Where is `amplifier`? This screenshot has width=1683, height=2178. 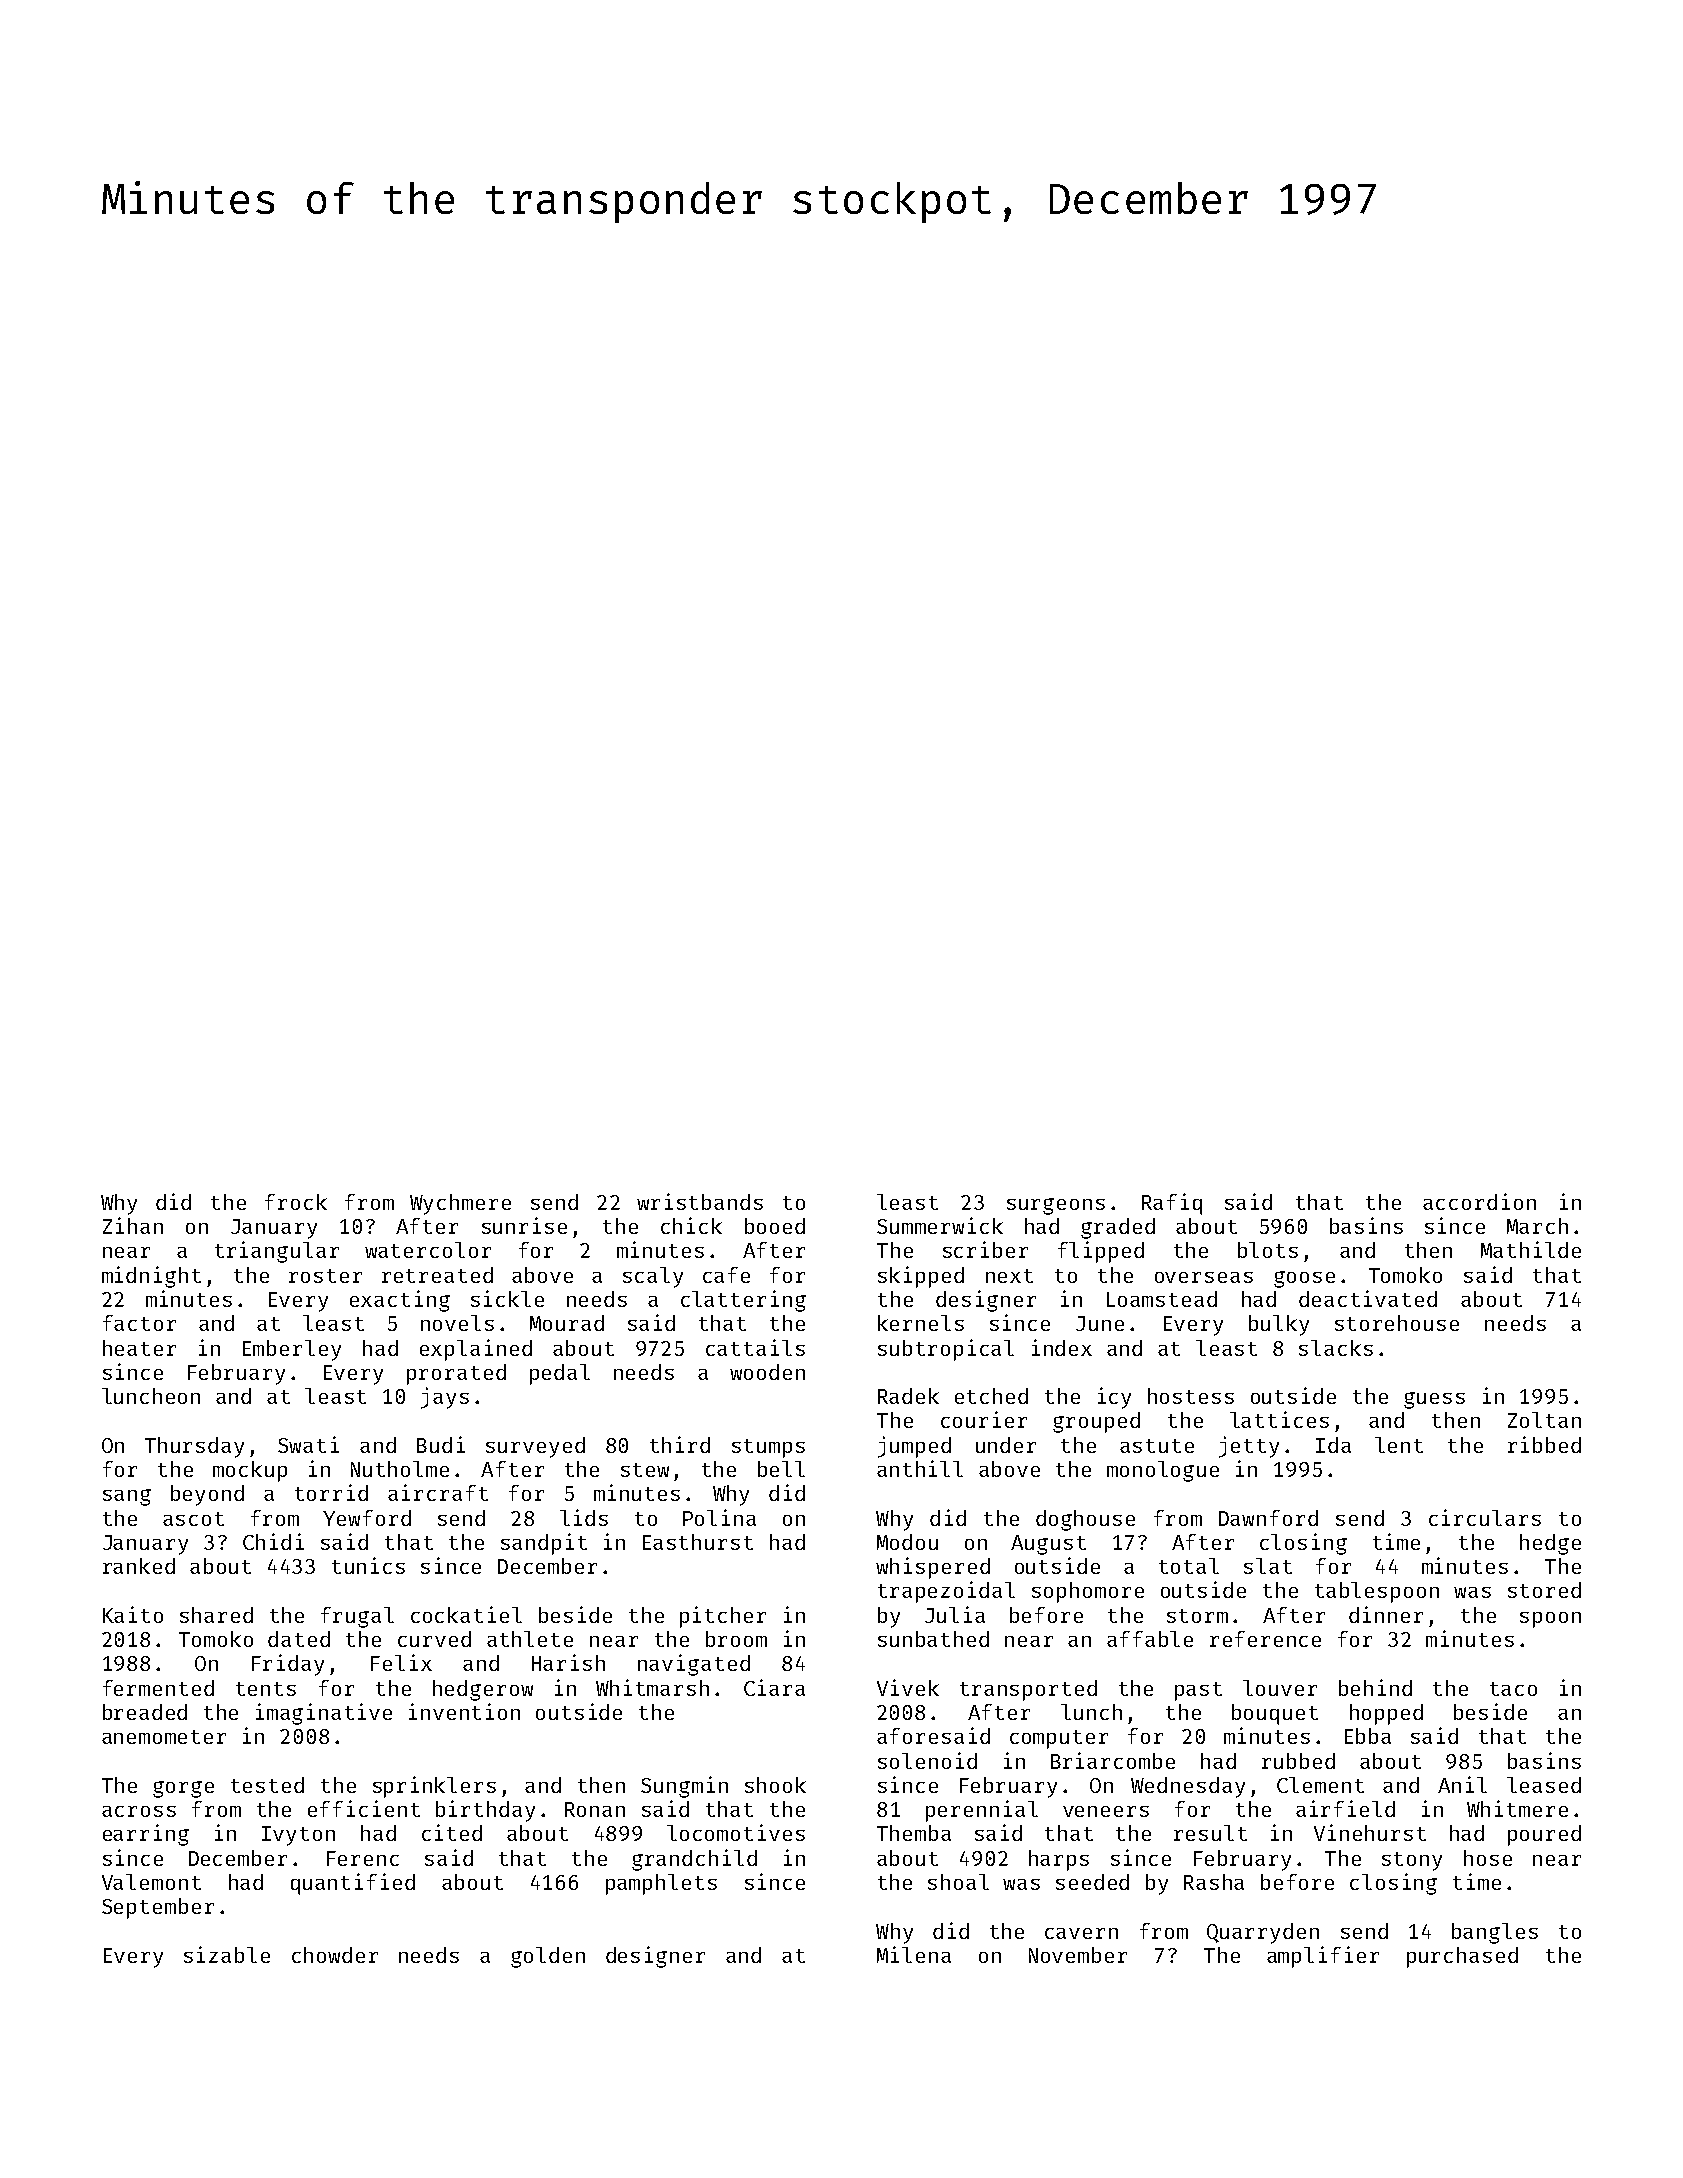 amplifier is located at coordinates (1323, 1957).
